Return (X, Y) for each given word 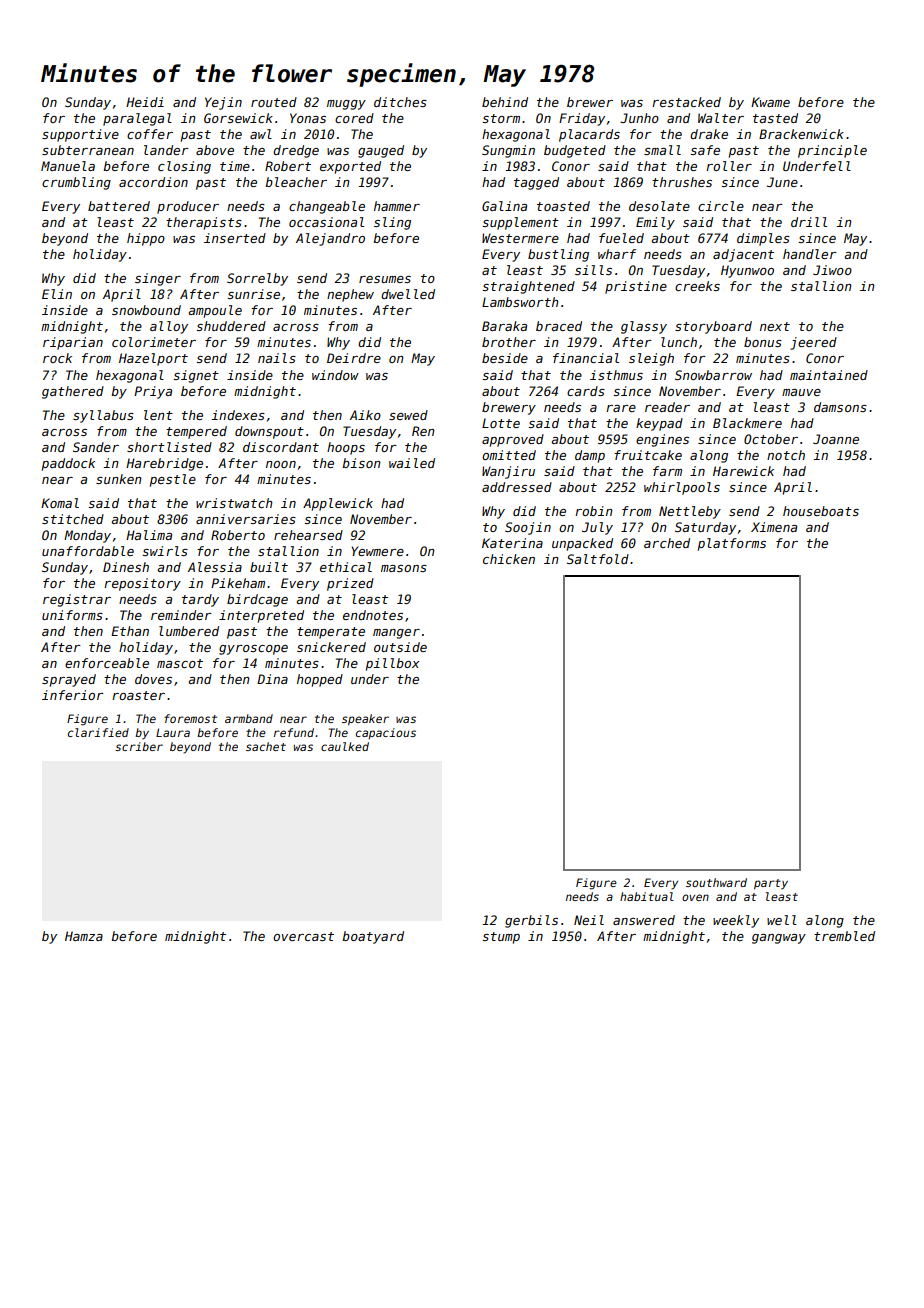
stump (501, 938)
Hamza (84, 936)
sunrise (253, 294)
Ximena (774, 527)
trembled (844, 936)
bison (361, 463)
